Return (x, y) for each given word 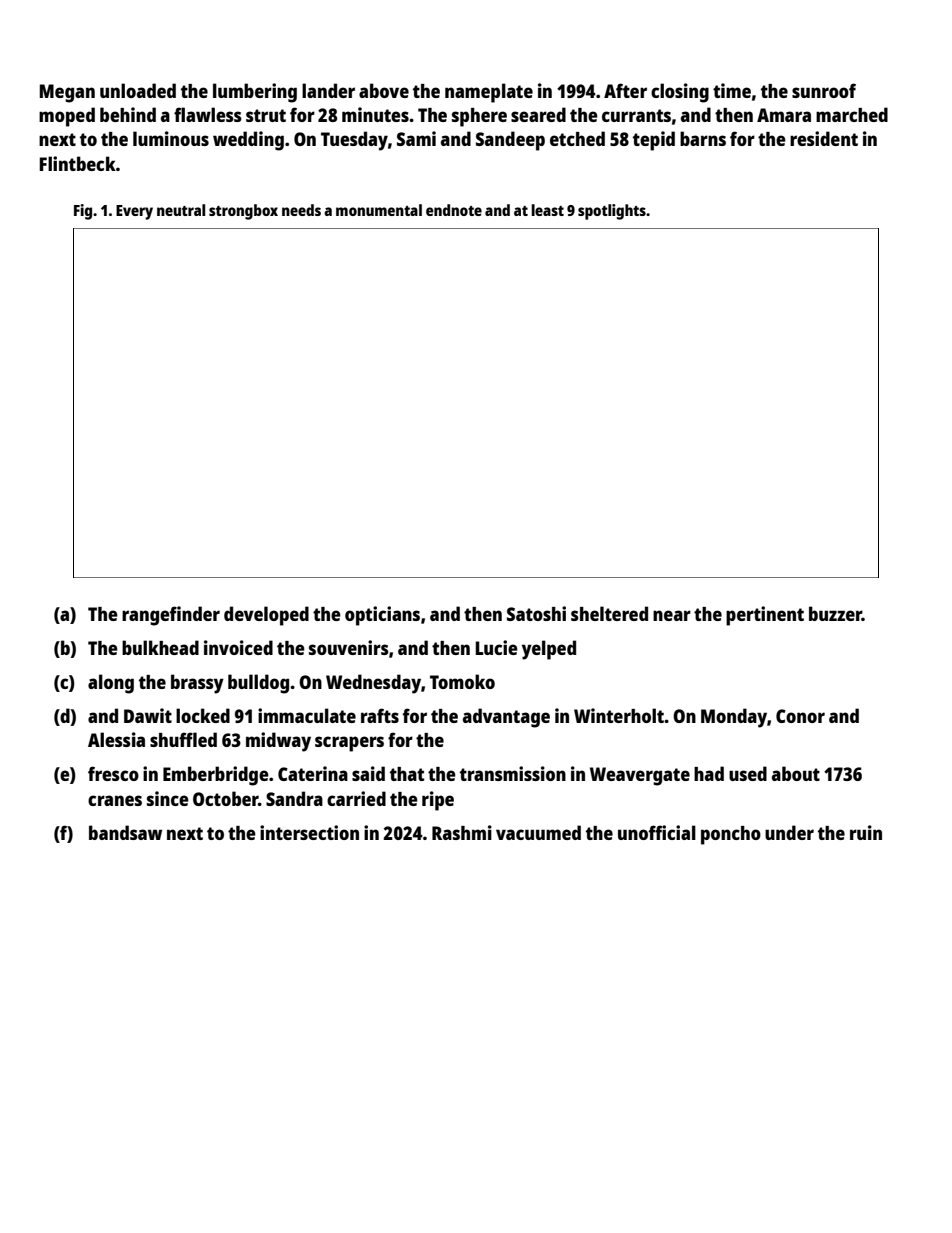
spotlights (612, 212)
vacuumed (538, 832)
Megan (67, 93)
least (547, 210)
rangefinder (171, 616)
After (625, 90)
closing (680, 93)
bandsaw (125, 832)
